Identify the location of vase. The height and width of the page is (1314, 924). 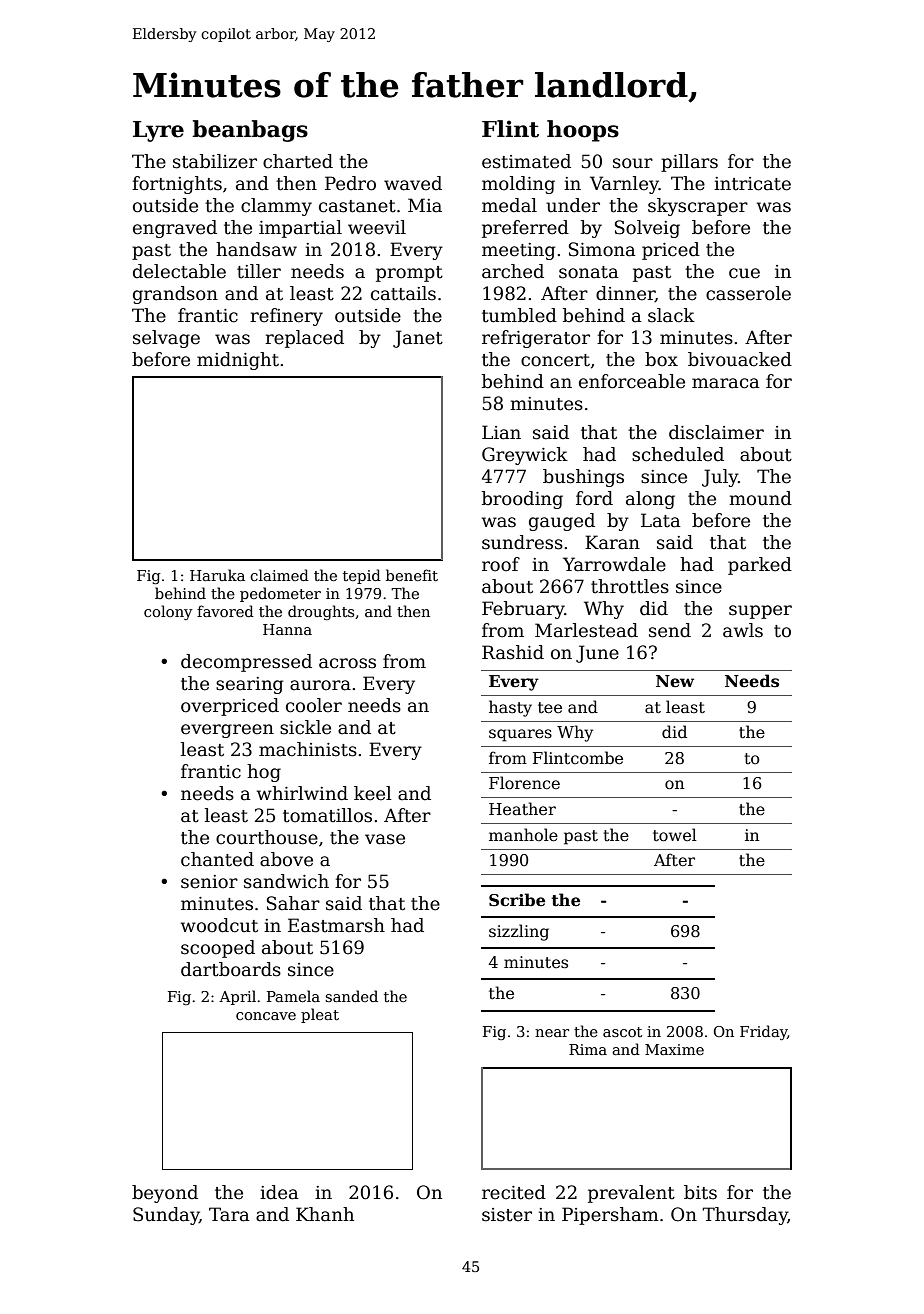
(385, 839).
